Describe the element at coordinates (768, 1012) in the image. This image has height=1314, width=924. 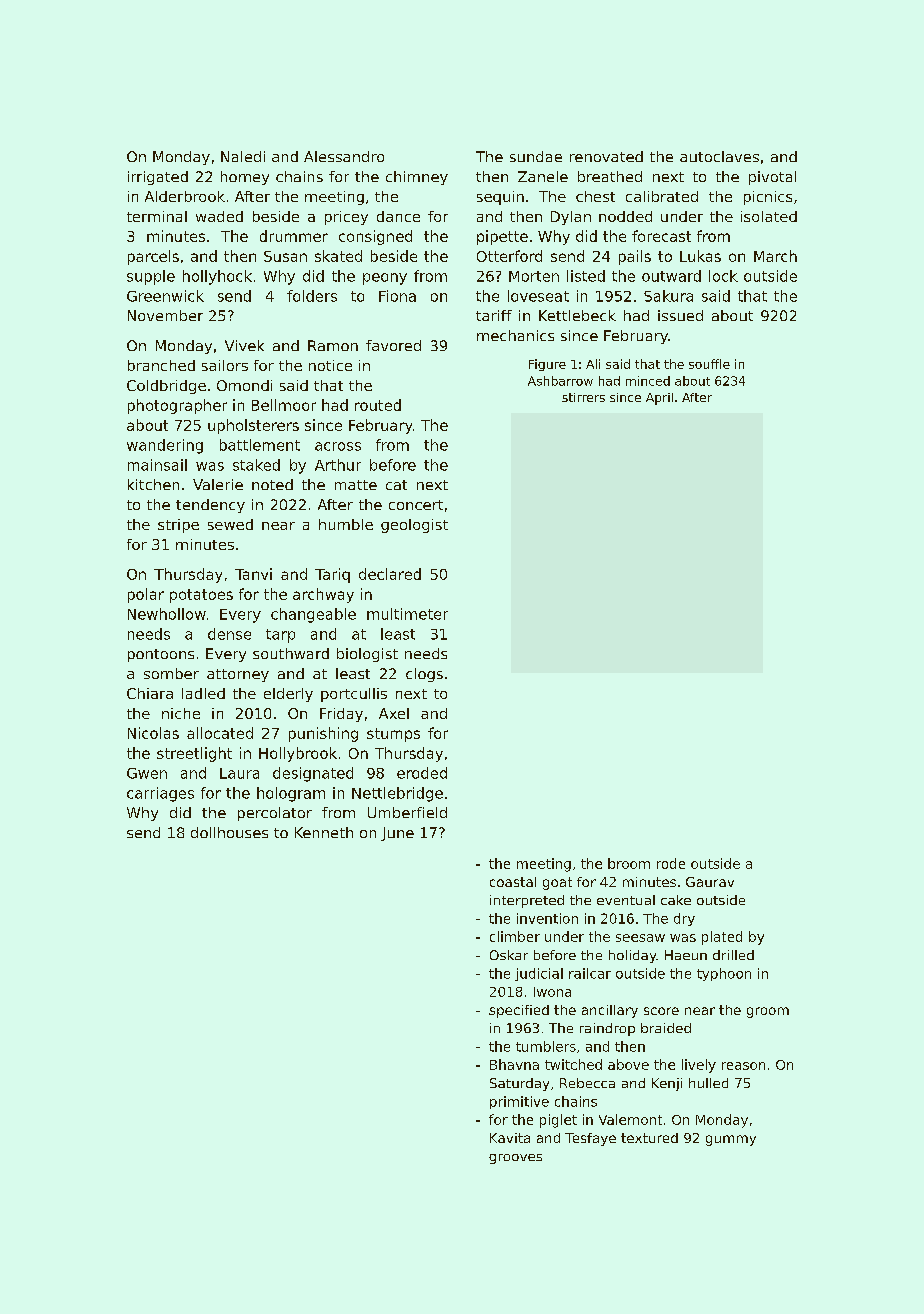
I see `groom` at that location.
